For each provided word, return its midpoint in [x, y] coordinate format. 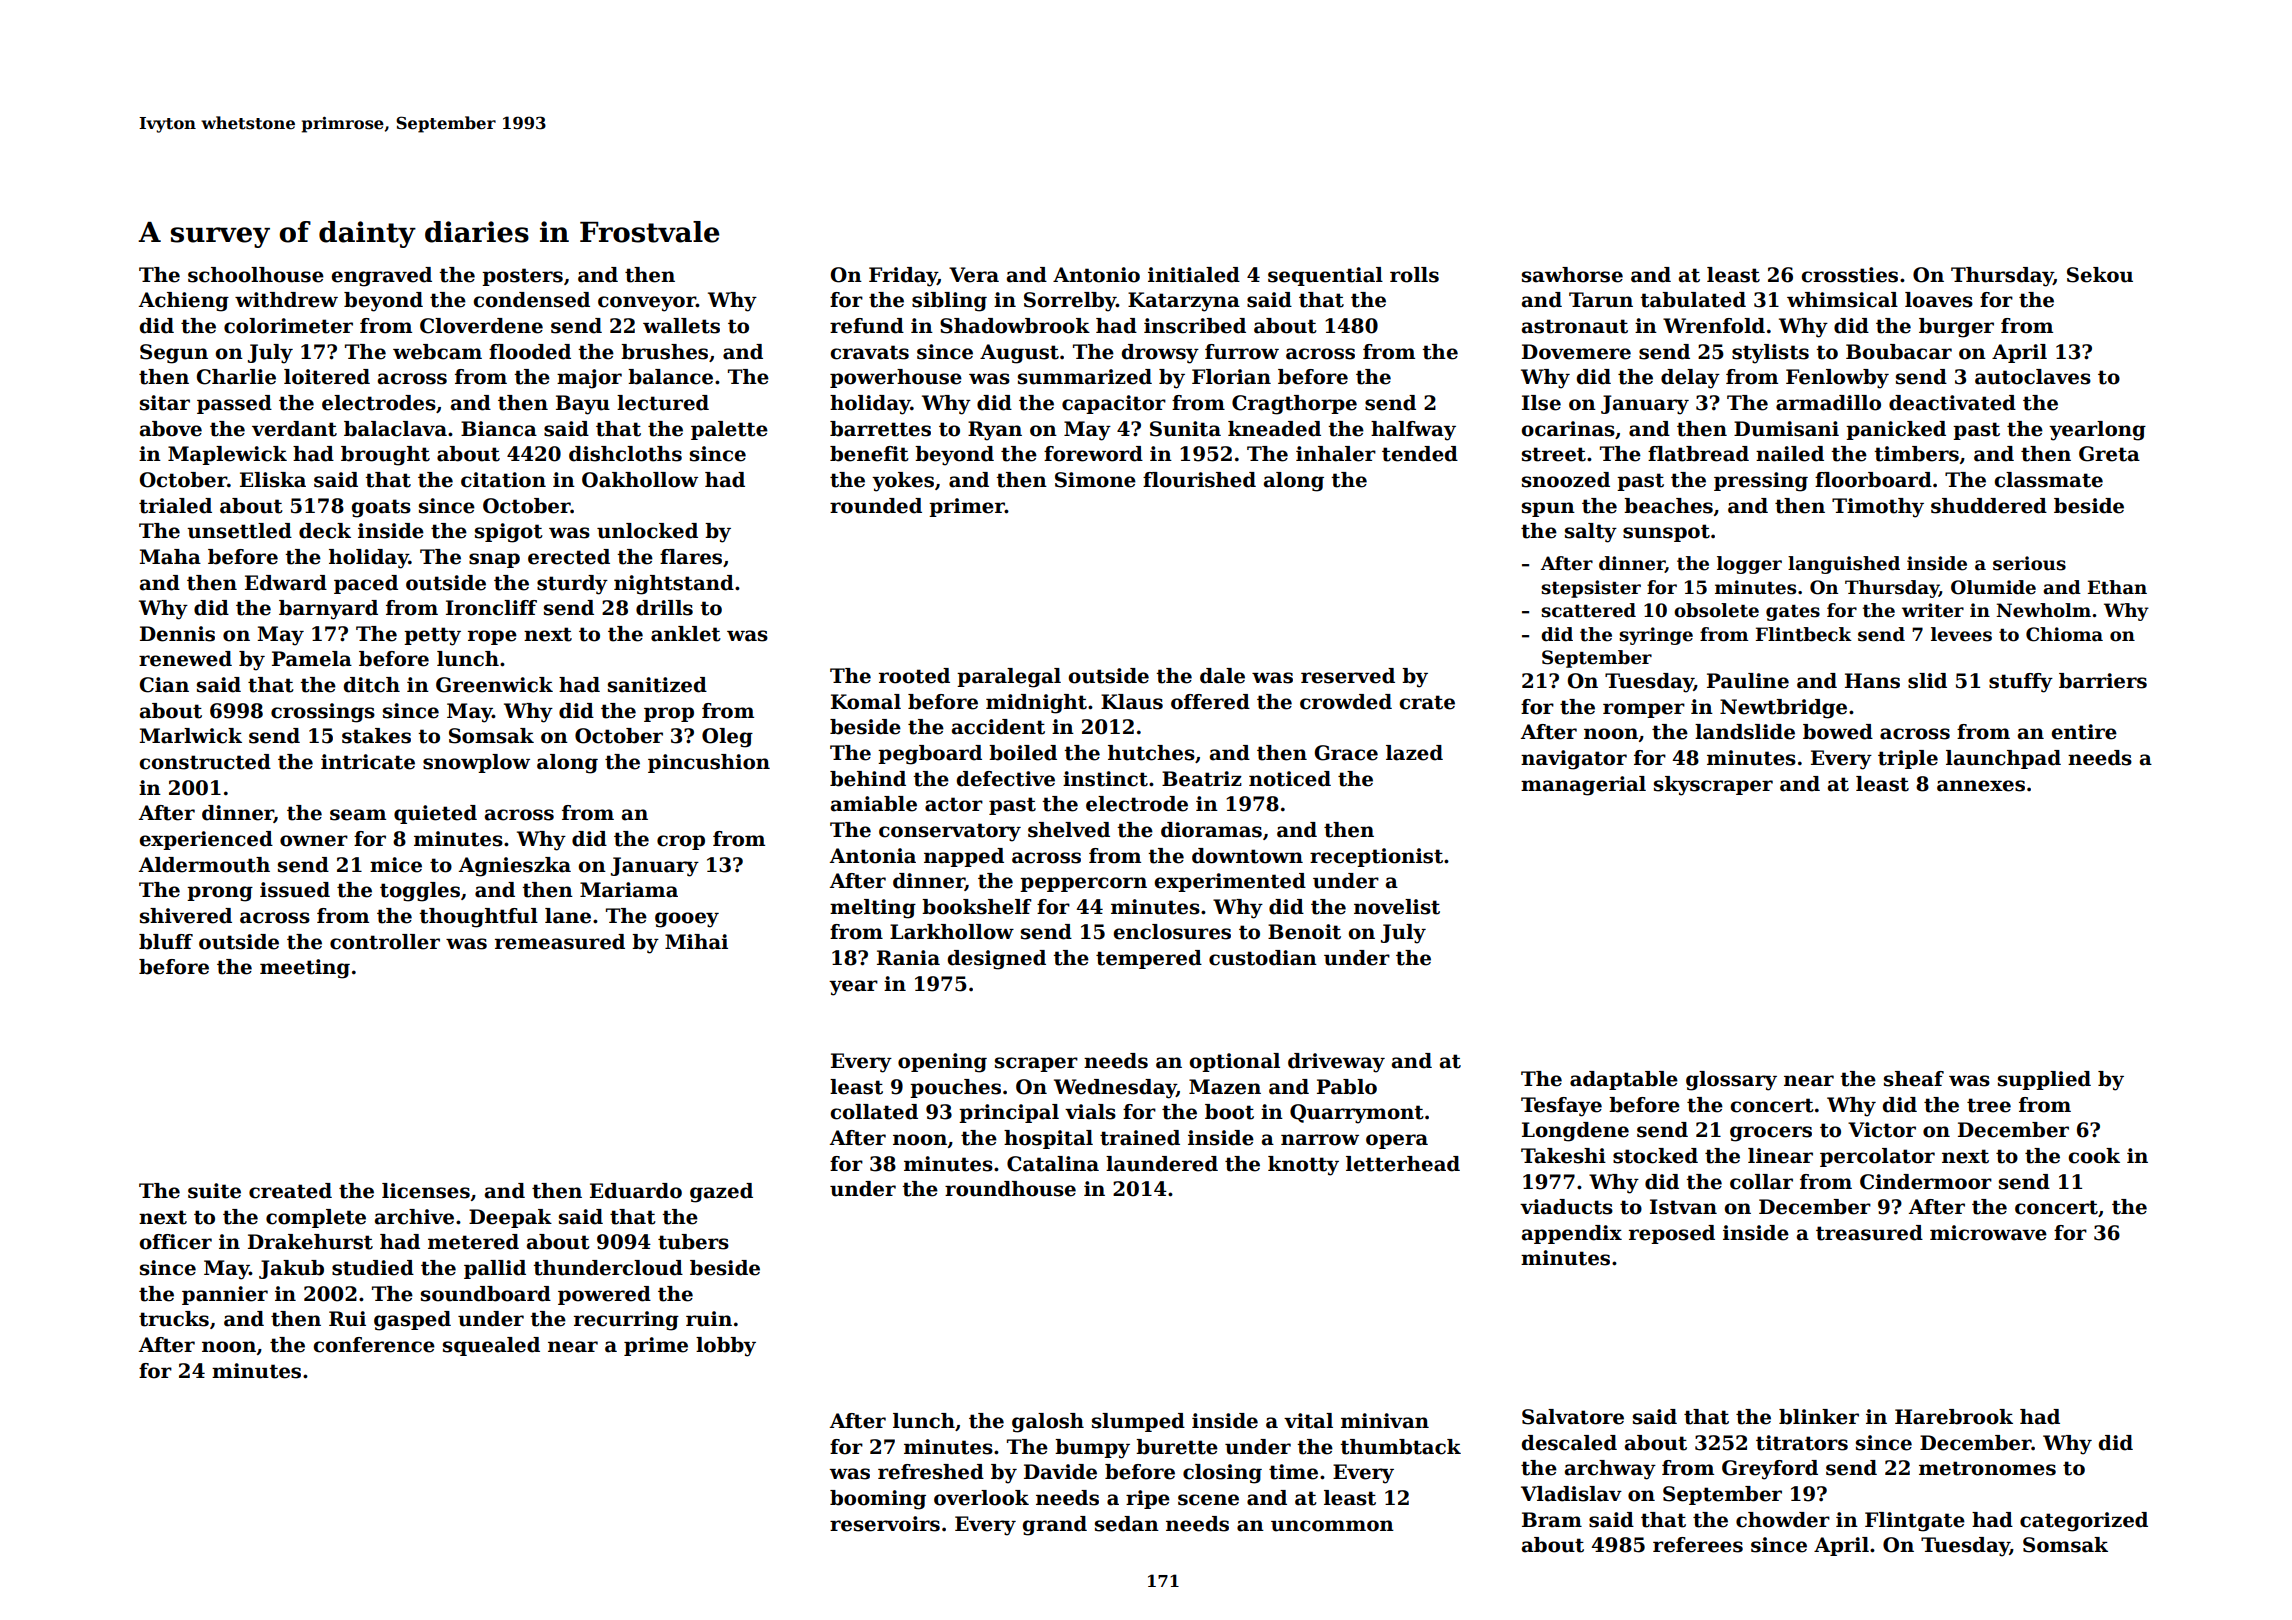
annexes [1981, 786]
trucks [174, 1319]
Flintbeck [1804, 634]
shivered [186, 916]
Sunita [1185, 429]
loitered [327, 377]
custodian [1263, 958]
